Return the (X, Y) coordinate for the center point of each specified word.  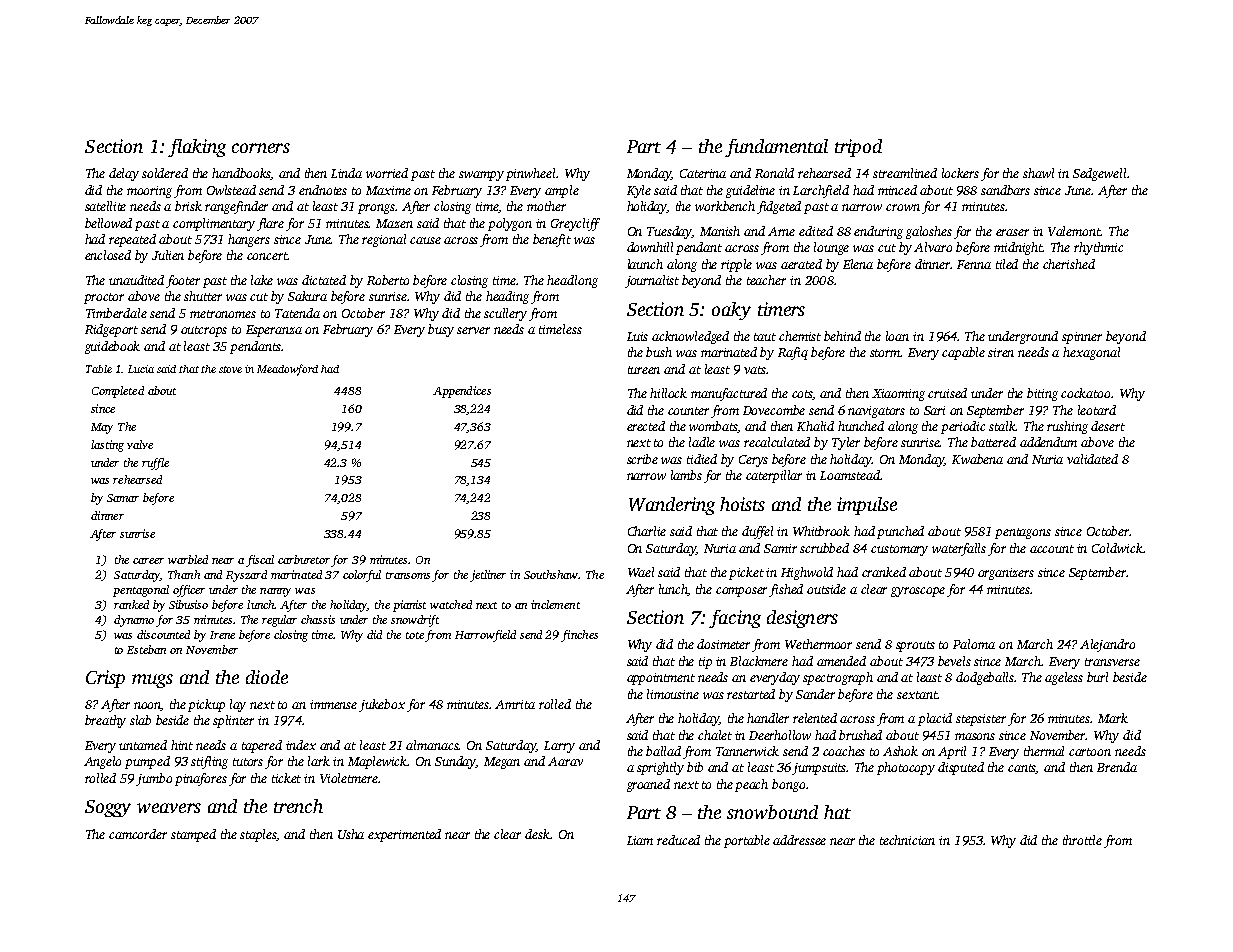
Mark (1113, 718)
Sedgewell (1099, 174)
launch (645, 264)
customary (899, 550)
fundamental (776, 148)
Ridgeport (111, 330)
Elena (858, 264)
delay (124, 174)
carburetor (304, 559)
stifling (209, 762)
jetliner (488, 576)
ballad (663, 751)
